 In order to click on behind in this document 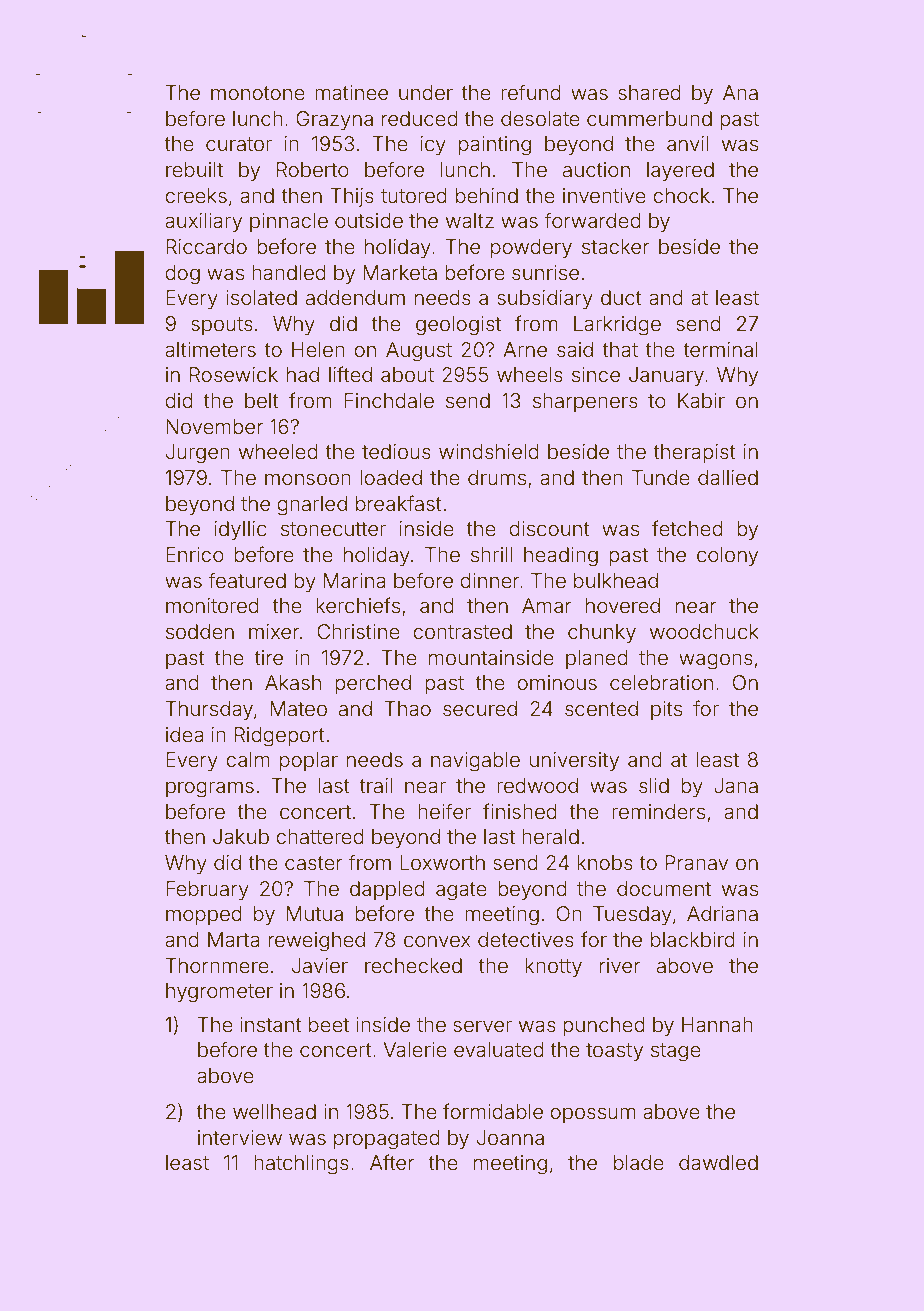, I will do `click(487, 195)`.
